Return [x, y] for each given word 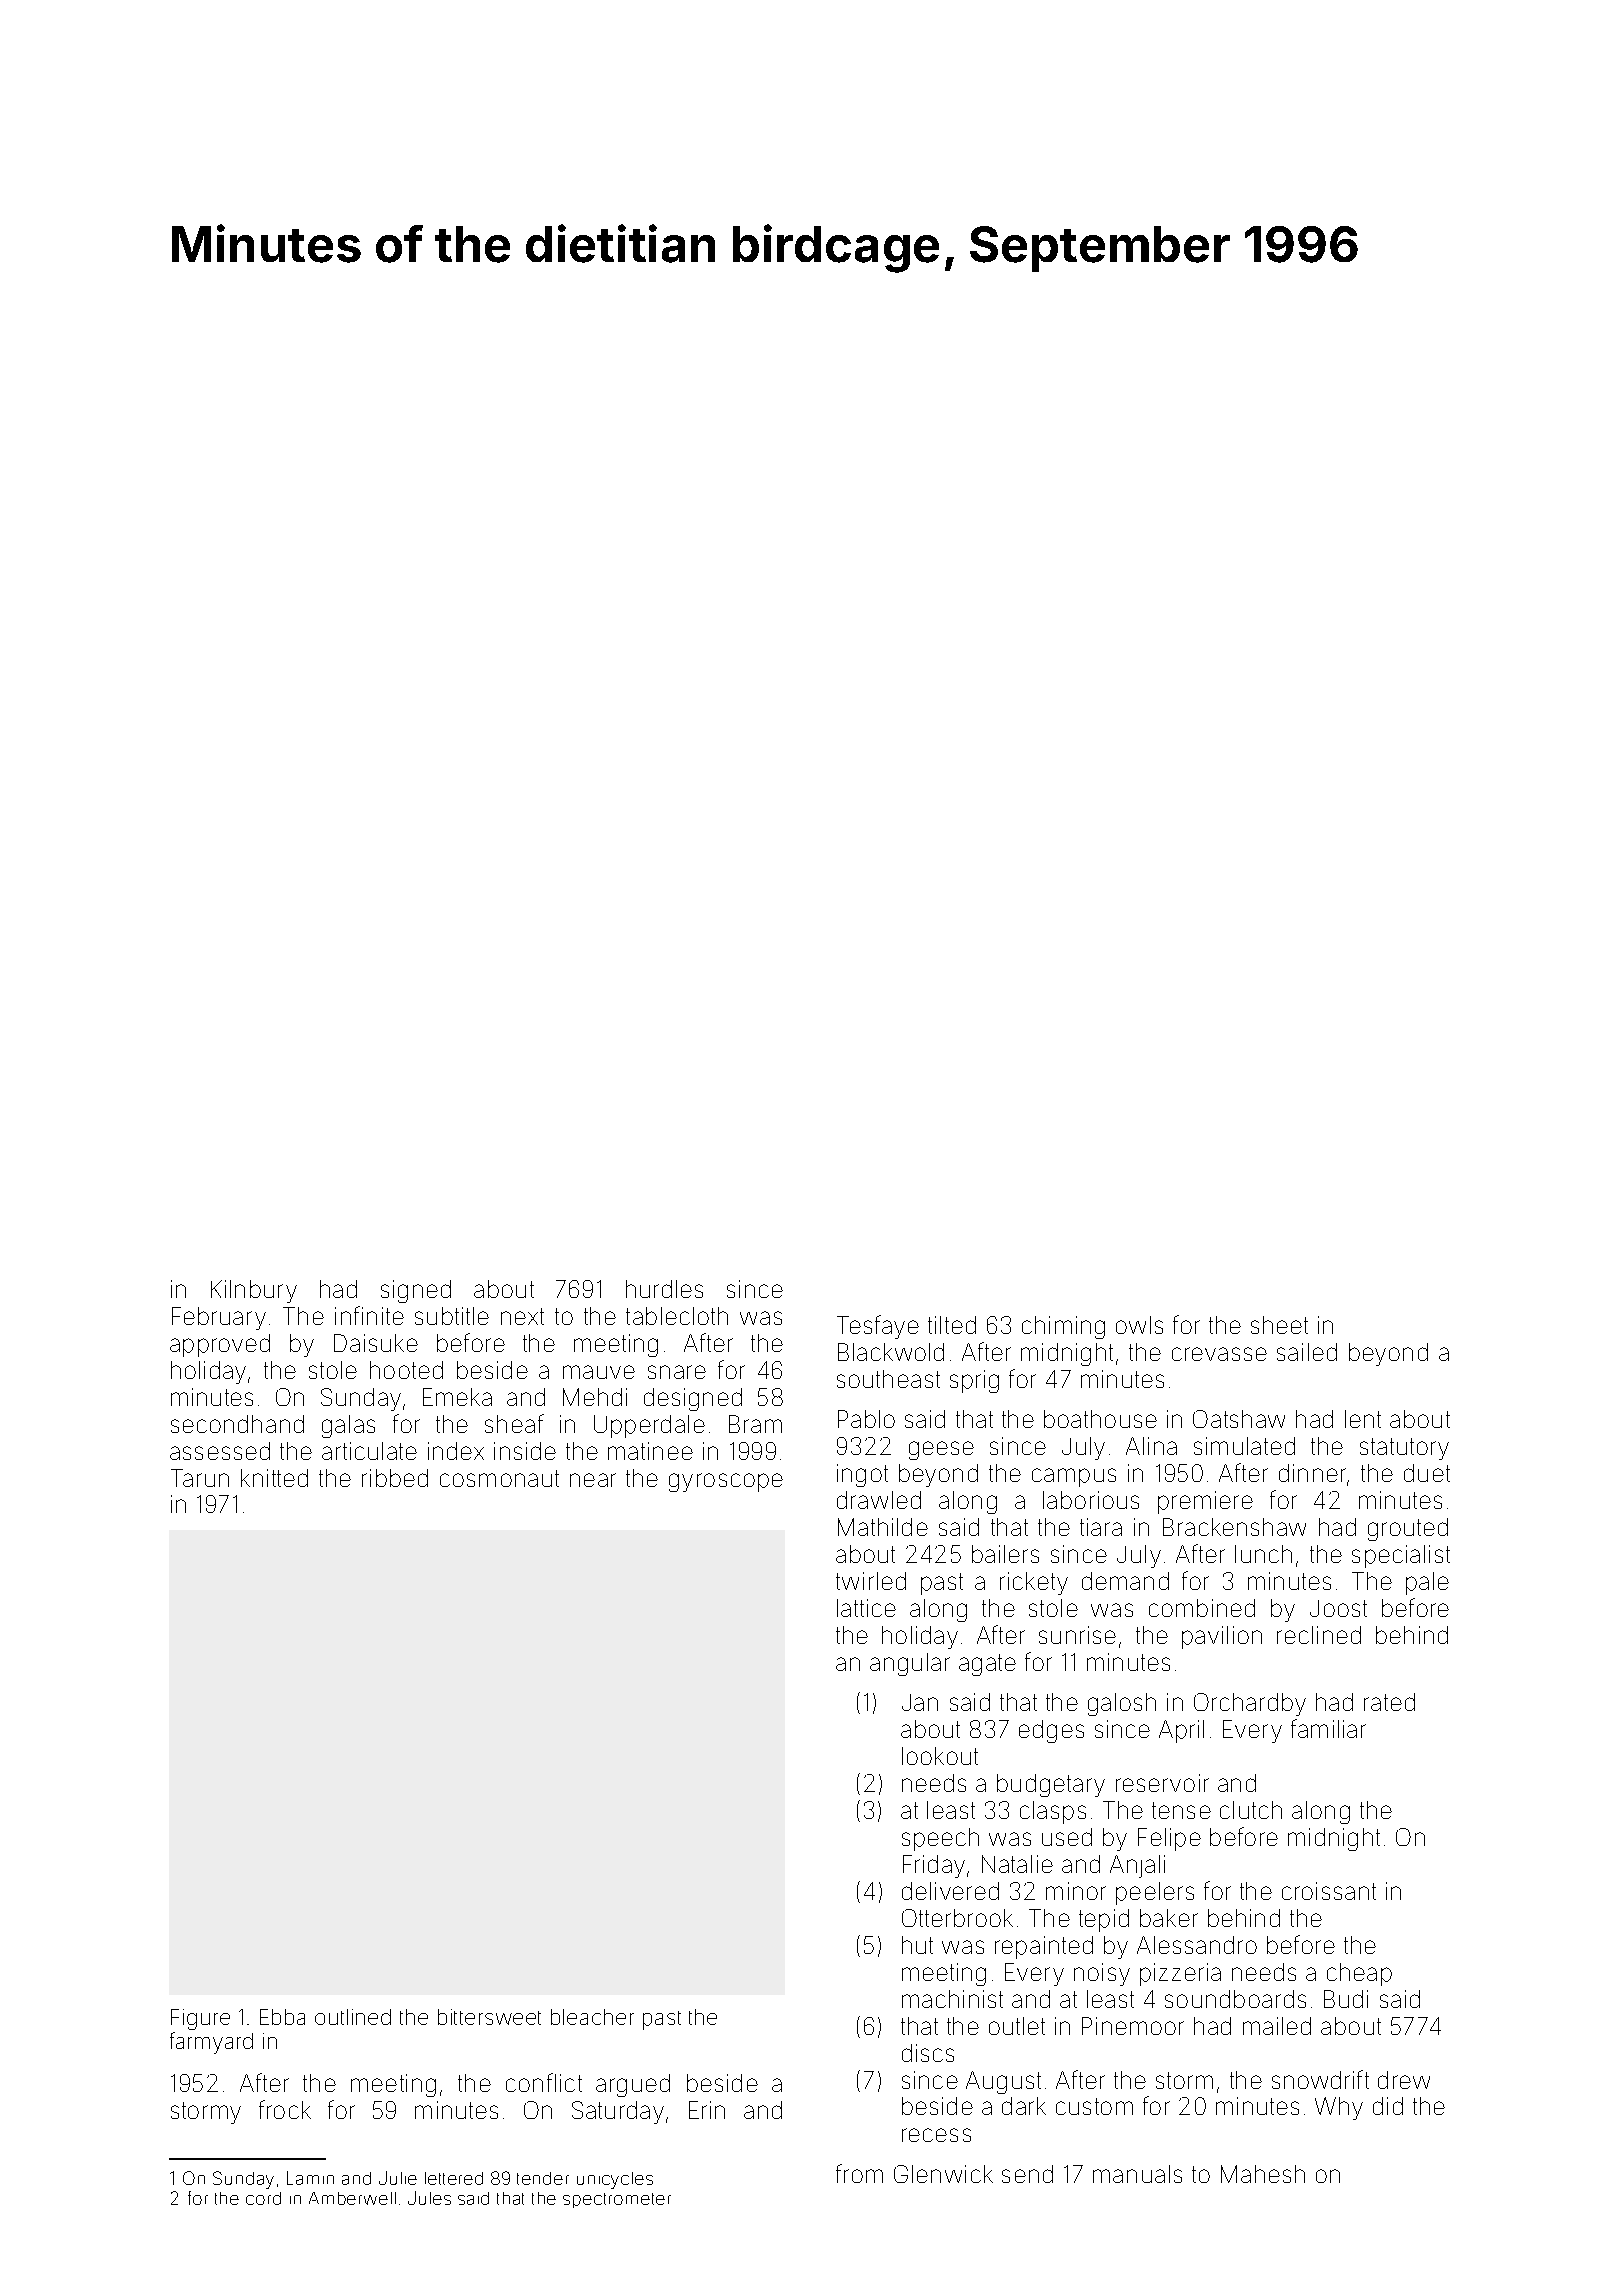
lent [1363, 1419]
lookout [940, 1756]
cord [263, 2198]
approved [220, 1345]
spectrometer [617, 2200]
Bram [755, 1424]
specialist [1401, 1556]
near [593, 1480]
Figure [200, 2019]
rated [1389, 1702]
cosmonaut [499, 1478]
